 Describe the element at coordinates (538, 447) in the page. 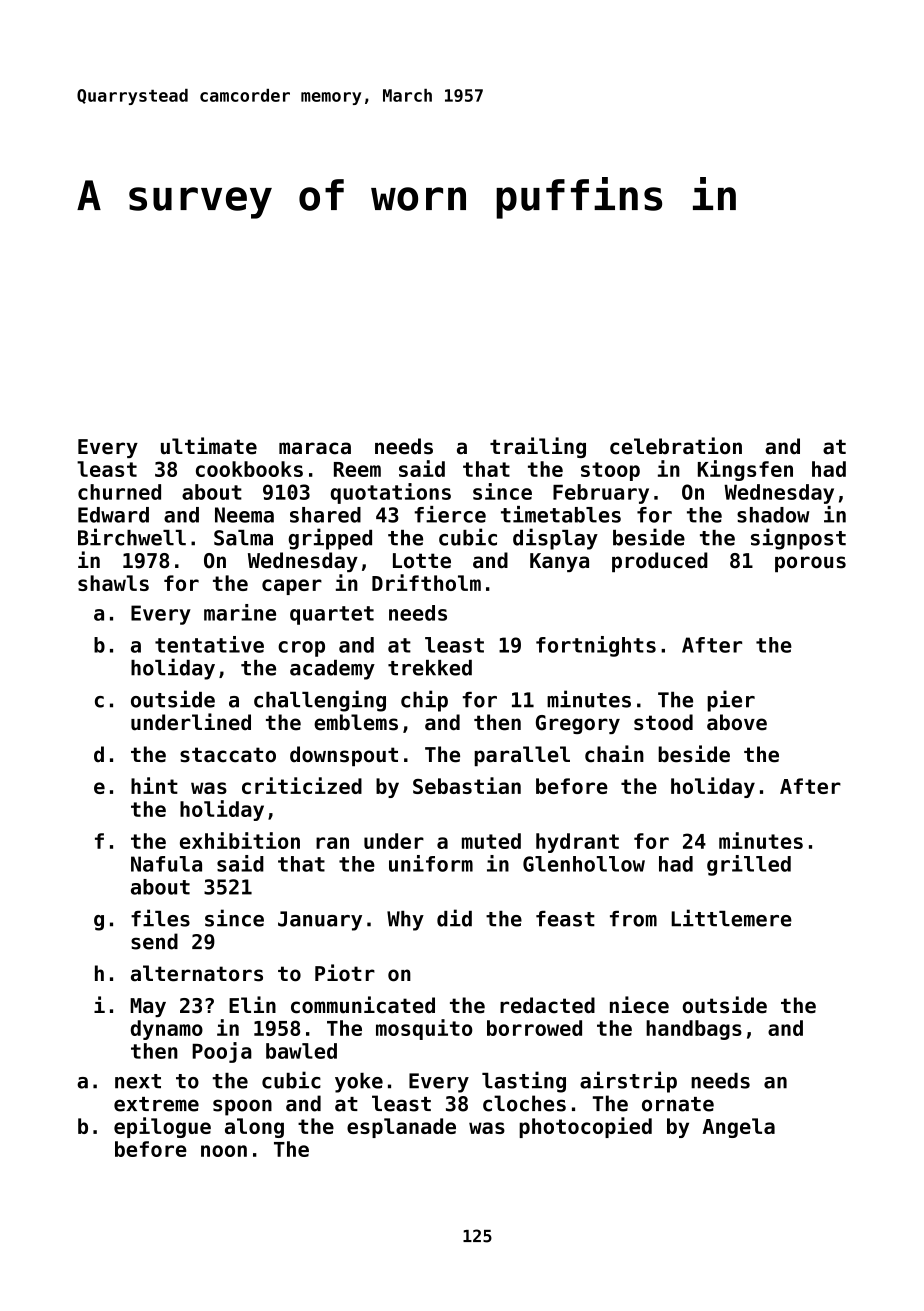

I see `trailing` at that location.
